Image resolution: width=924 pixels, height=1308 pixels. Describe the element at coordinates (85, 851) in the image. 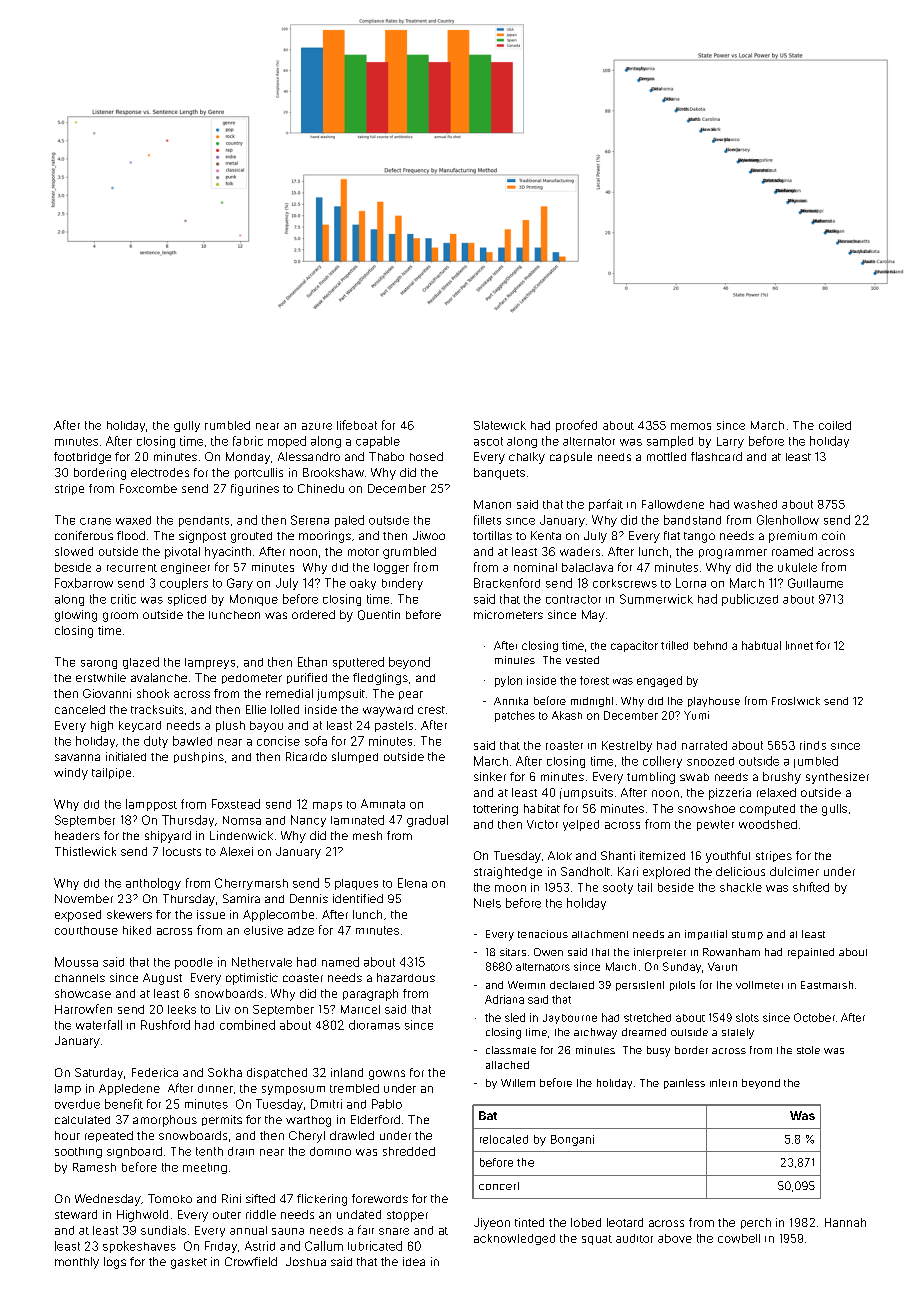

I see `Thistlewick` at that location.
